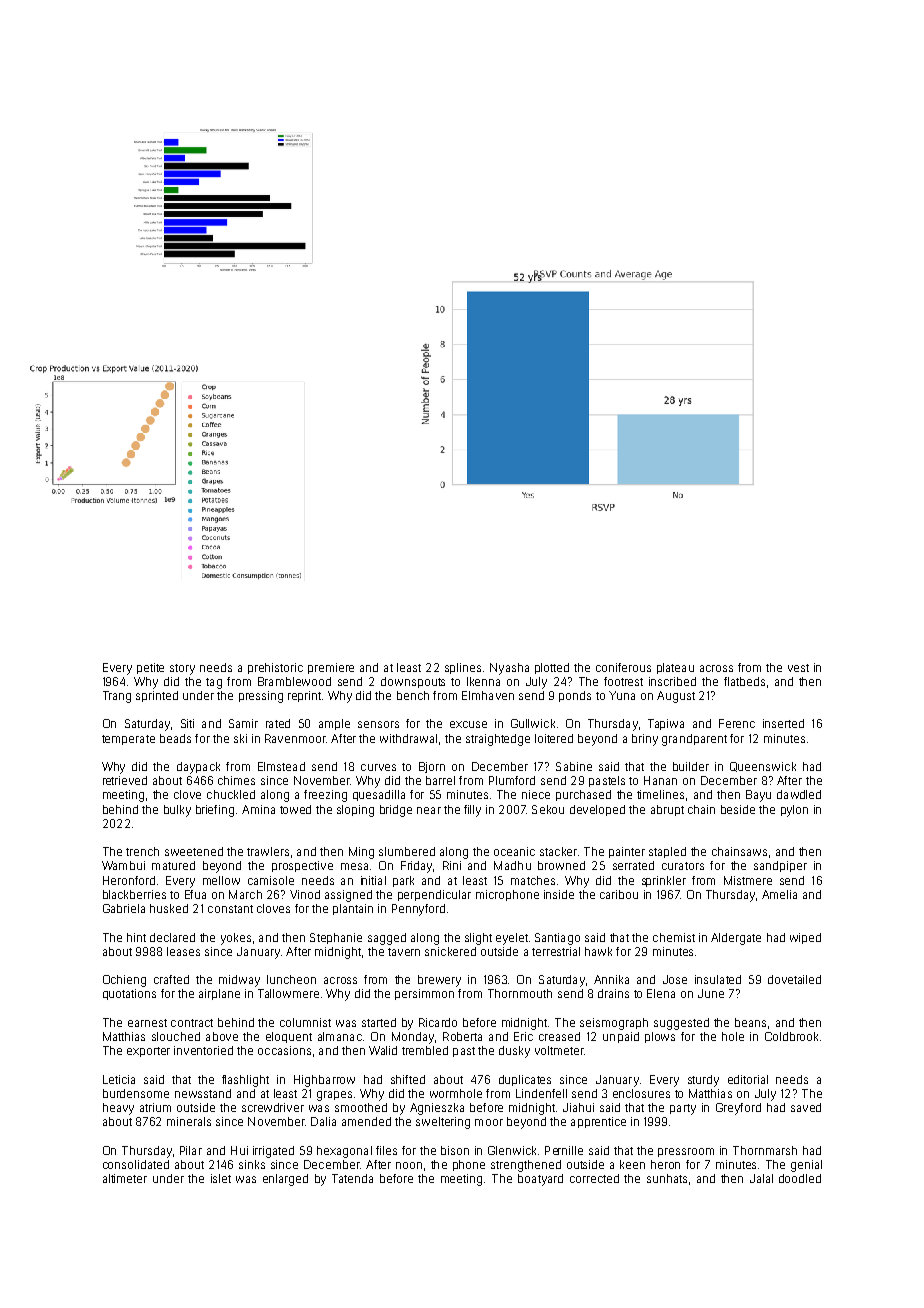 The image size is (924, 1308). I want to click on slouched, so click(176, 1036).
